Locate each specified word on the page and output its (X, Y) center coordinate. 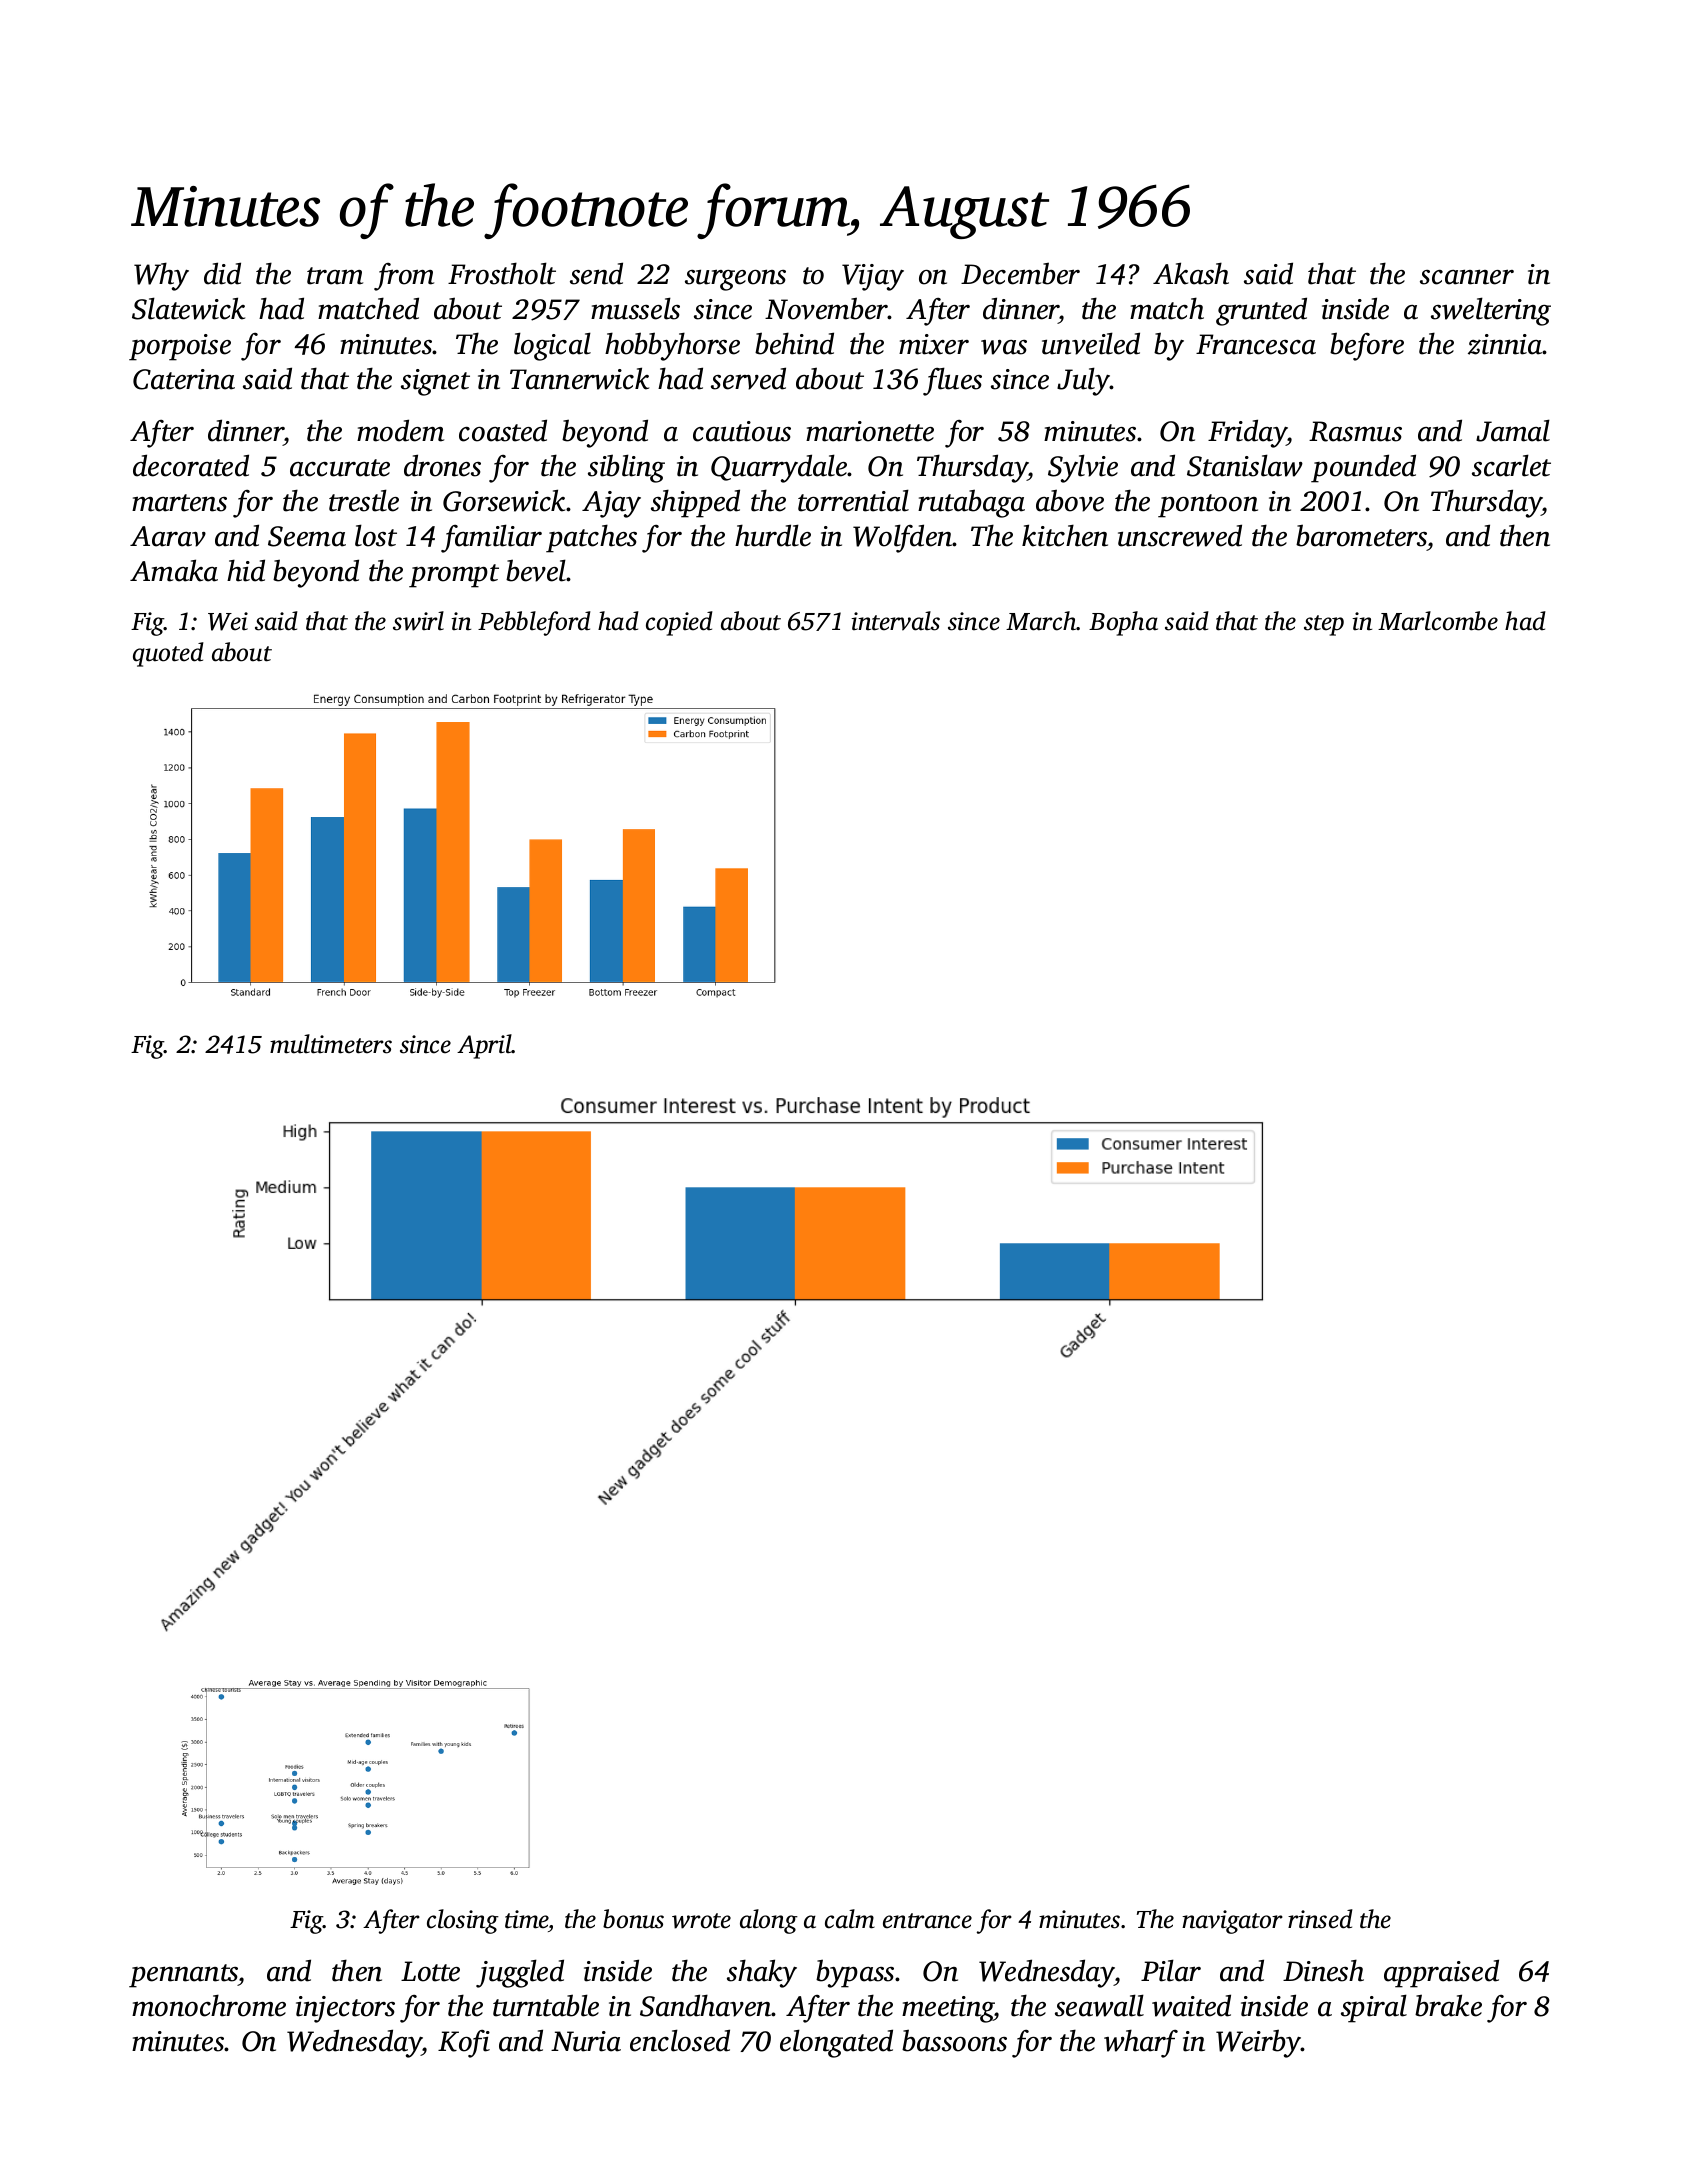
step (1324, 625)
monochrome (209, 2005)
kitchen (1065, 535)
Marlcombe (1438, 621)
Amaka (174, 570)
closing (463, 1921)
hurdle (773, 535)
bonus (633, 1919)
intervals (895, 621)
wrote (701, 1921)
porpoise (180, 347)
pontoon (1208, 506)
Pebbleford (534, 623)
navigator (1232, 1922)
